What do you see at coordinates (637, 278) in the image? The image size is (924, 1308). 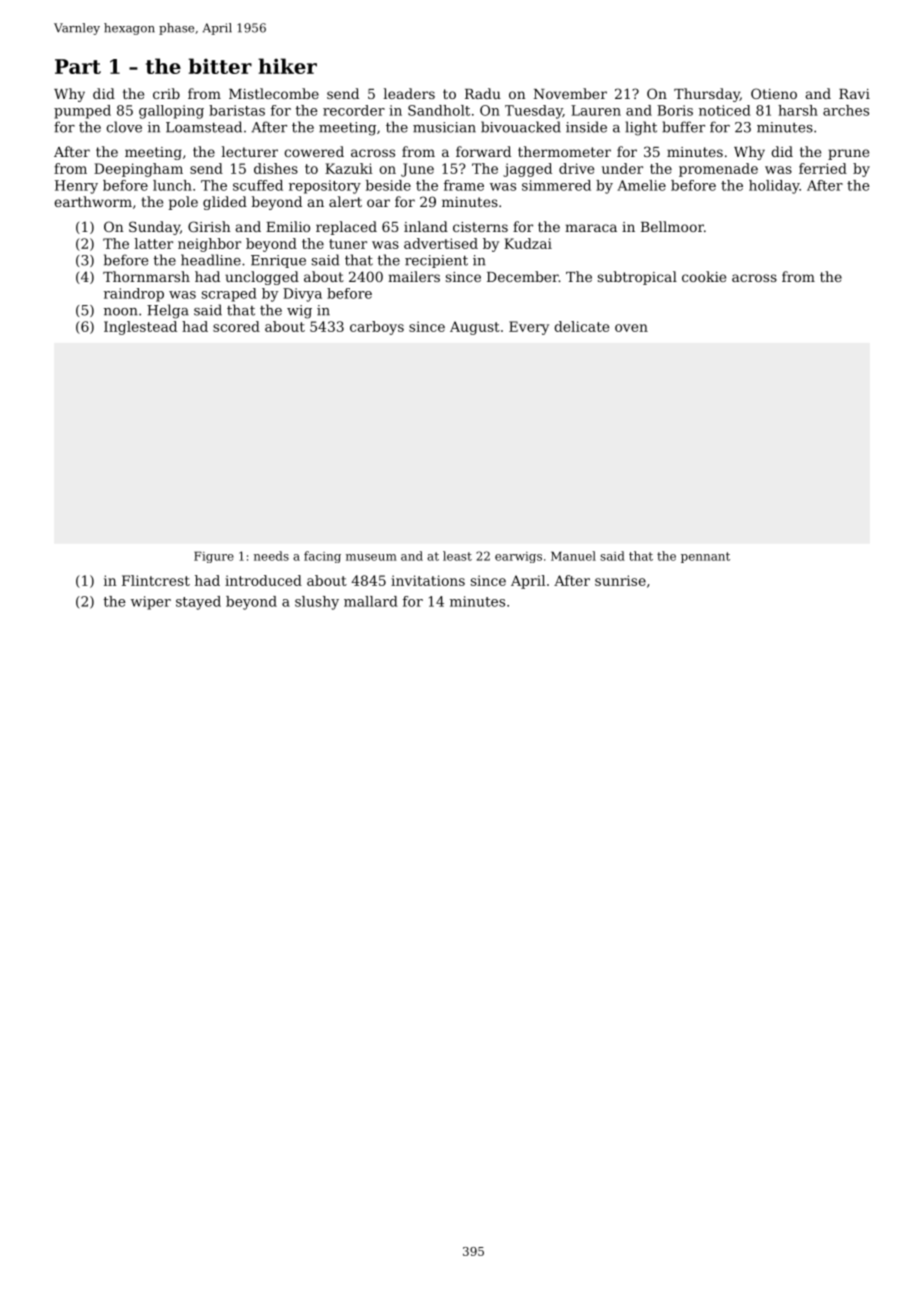 I see `subtropical` at bounding box center [637, 278].
